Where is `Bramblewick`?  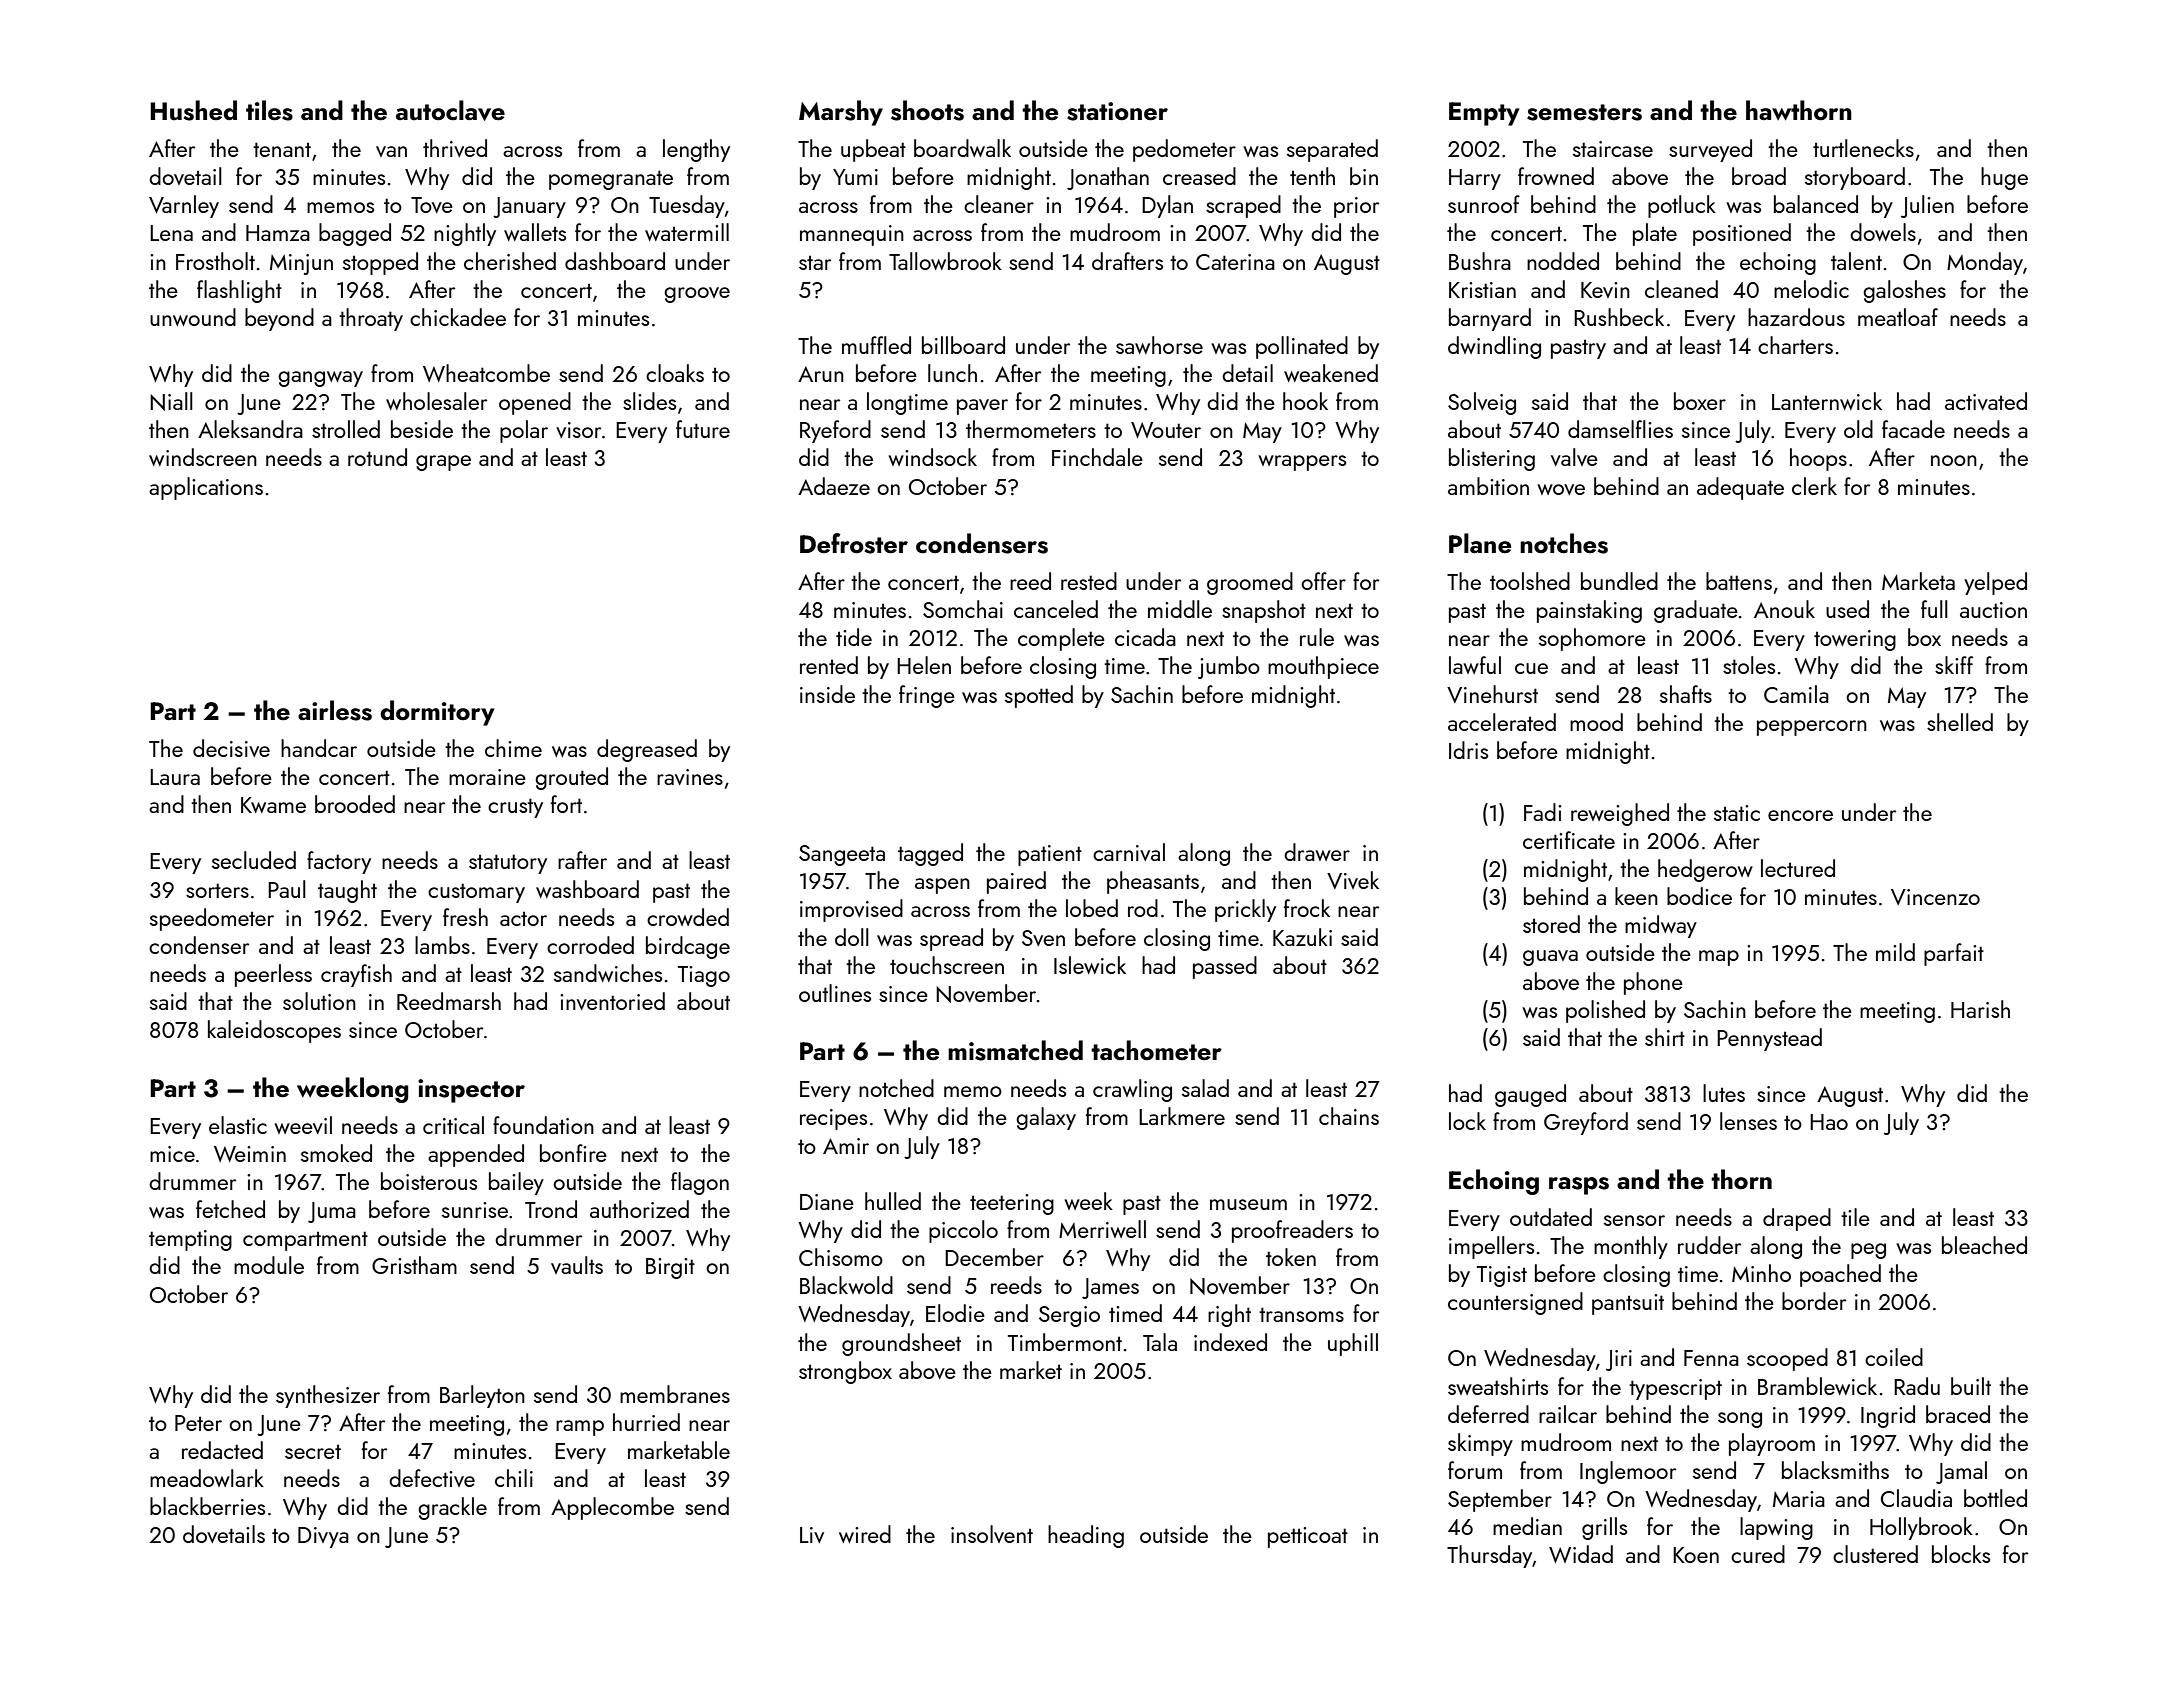 Bramblewick is located at coordinates (1817, 1386).
